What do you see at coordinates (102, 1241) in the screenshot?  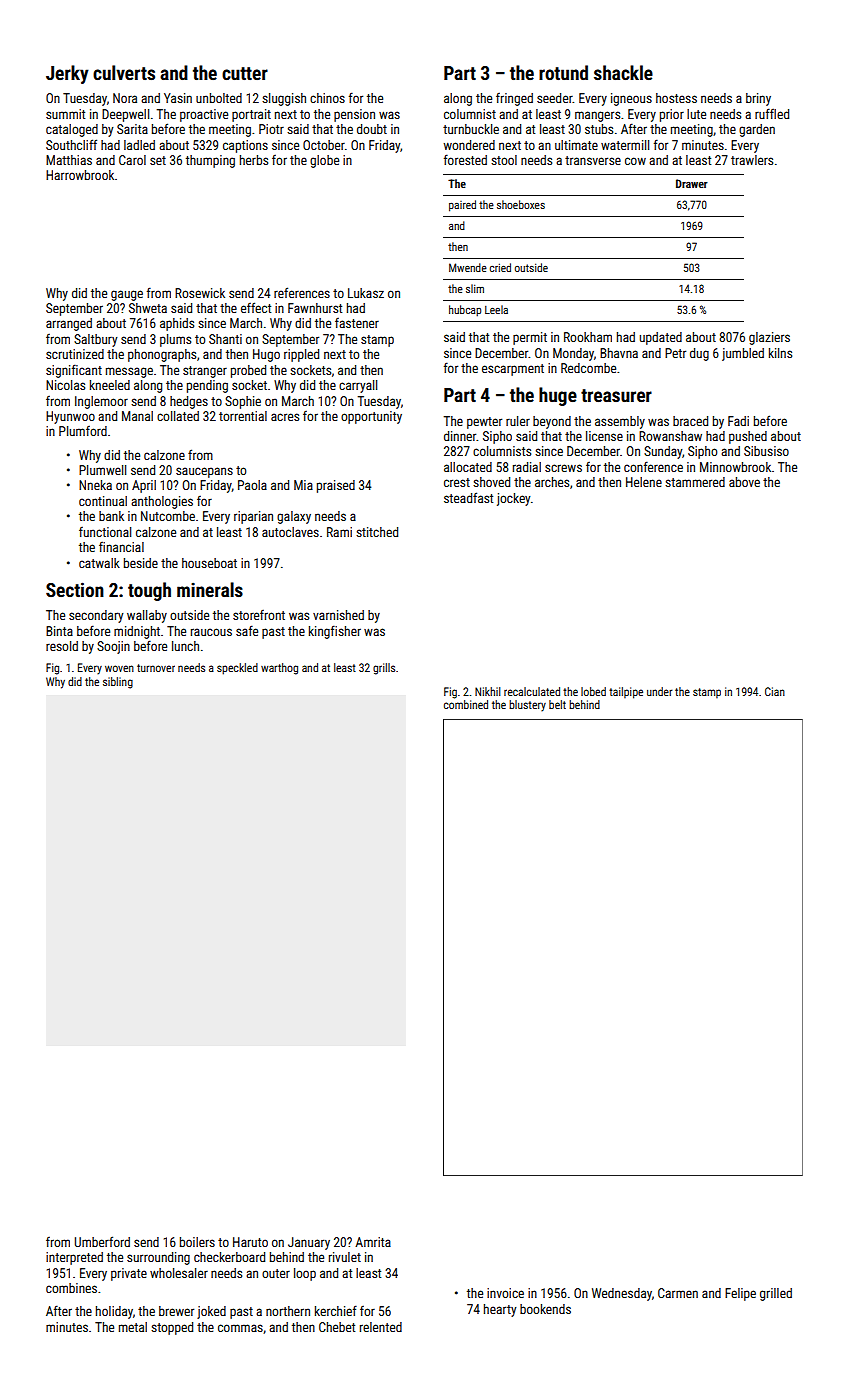 I see `Umberford` at bounding box center [102, 1241].
